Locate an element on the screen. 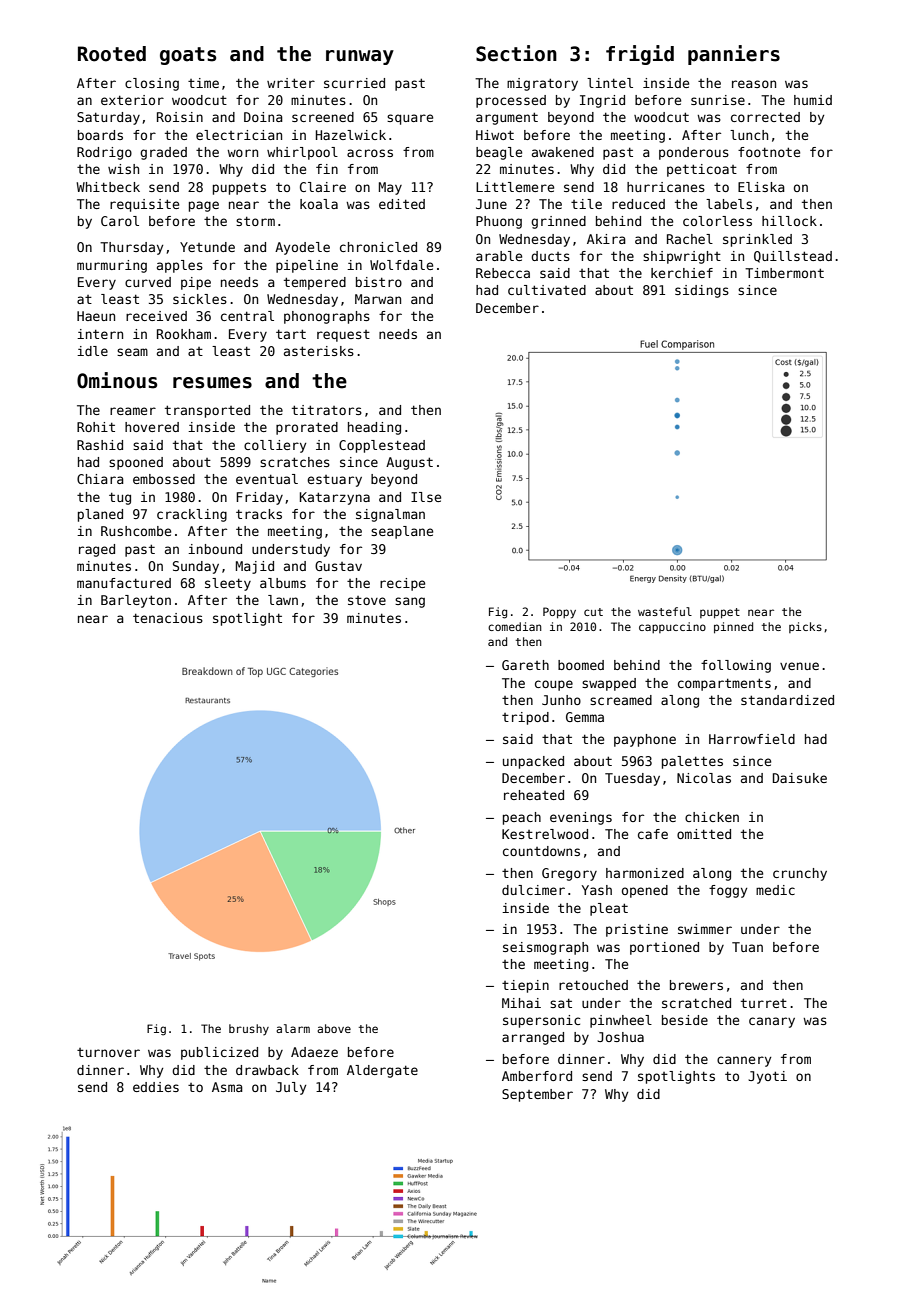  reamer is located at coordinates (133, 411).
